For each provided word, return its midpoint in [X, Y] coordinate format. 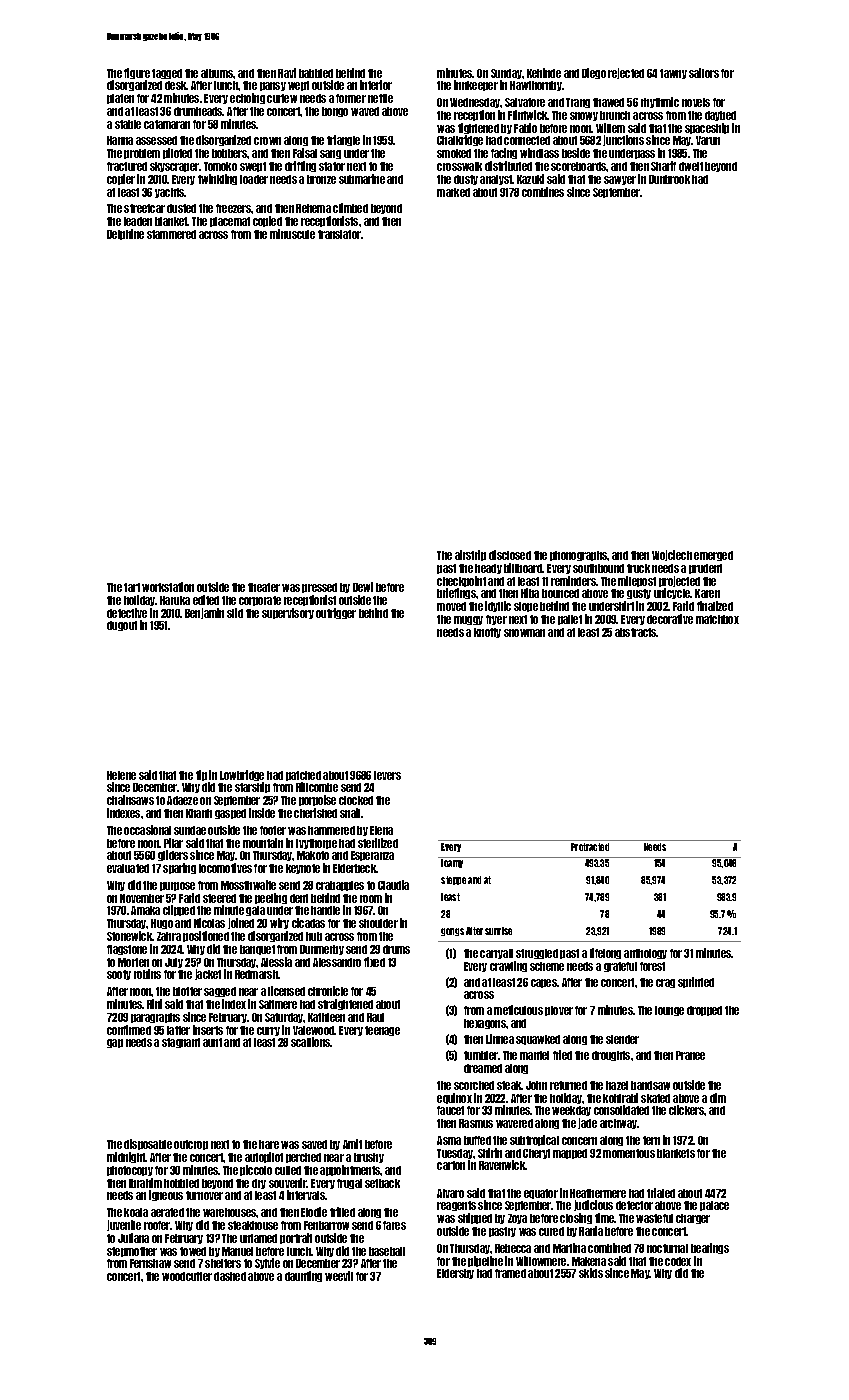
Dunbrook [669, 179]
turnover [204, 1195]
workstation [168, 587]
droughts [611, 1056]
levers [387, 775]
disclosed [510, 555]
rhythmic [660, 102]
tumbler [481, 1055]
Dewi [363, 587]
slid [235, 613]
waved [365, 111]
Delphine [125, 234]
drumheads [198, 111]
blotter [187, 991]
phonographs [579, 556]
